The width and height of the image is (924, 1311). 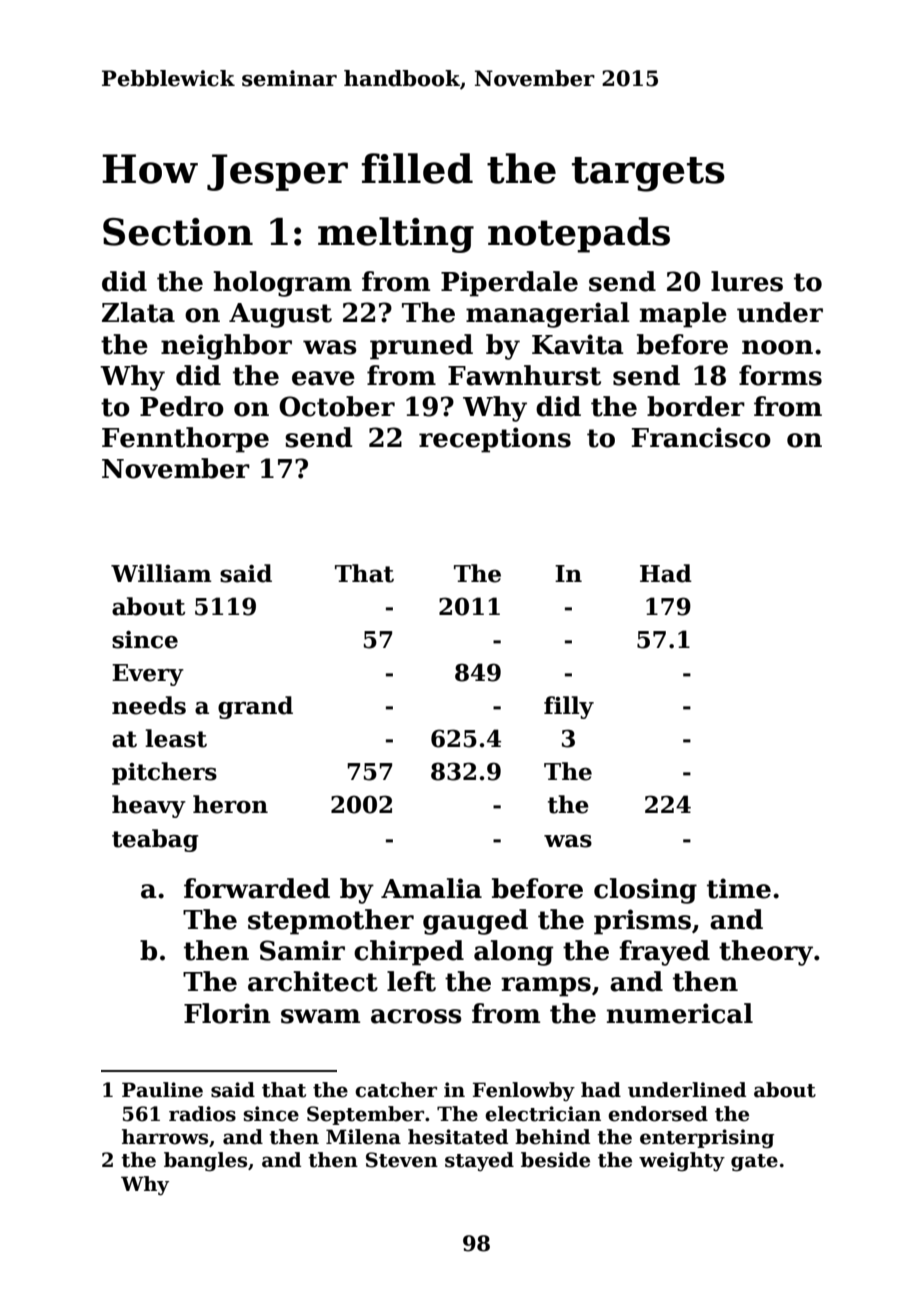 What do you see at coordinates (402, 1160) in the image?
I see `Steven` at bounding box center [402, 1160].
